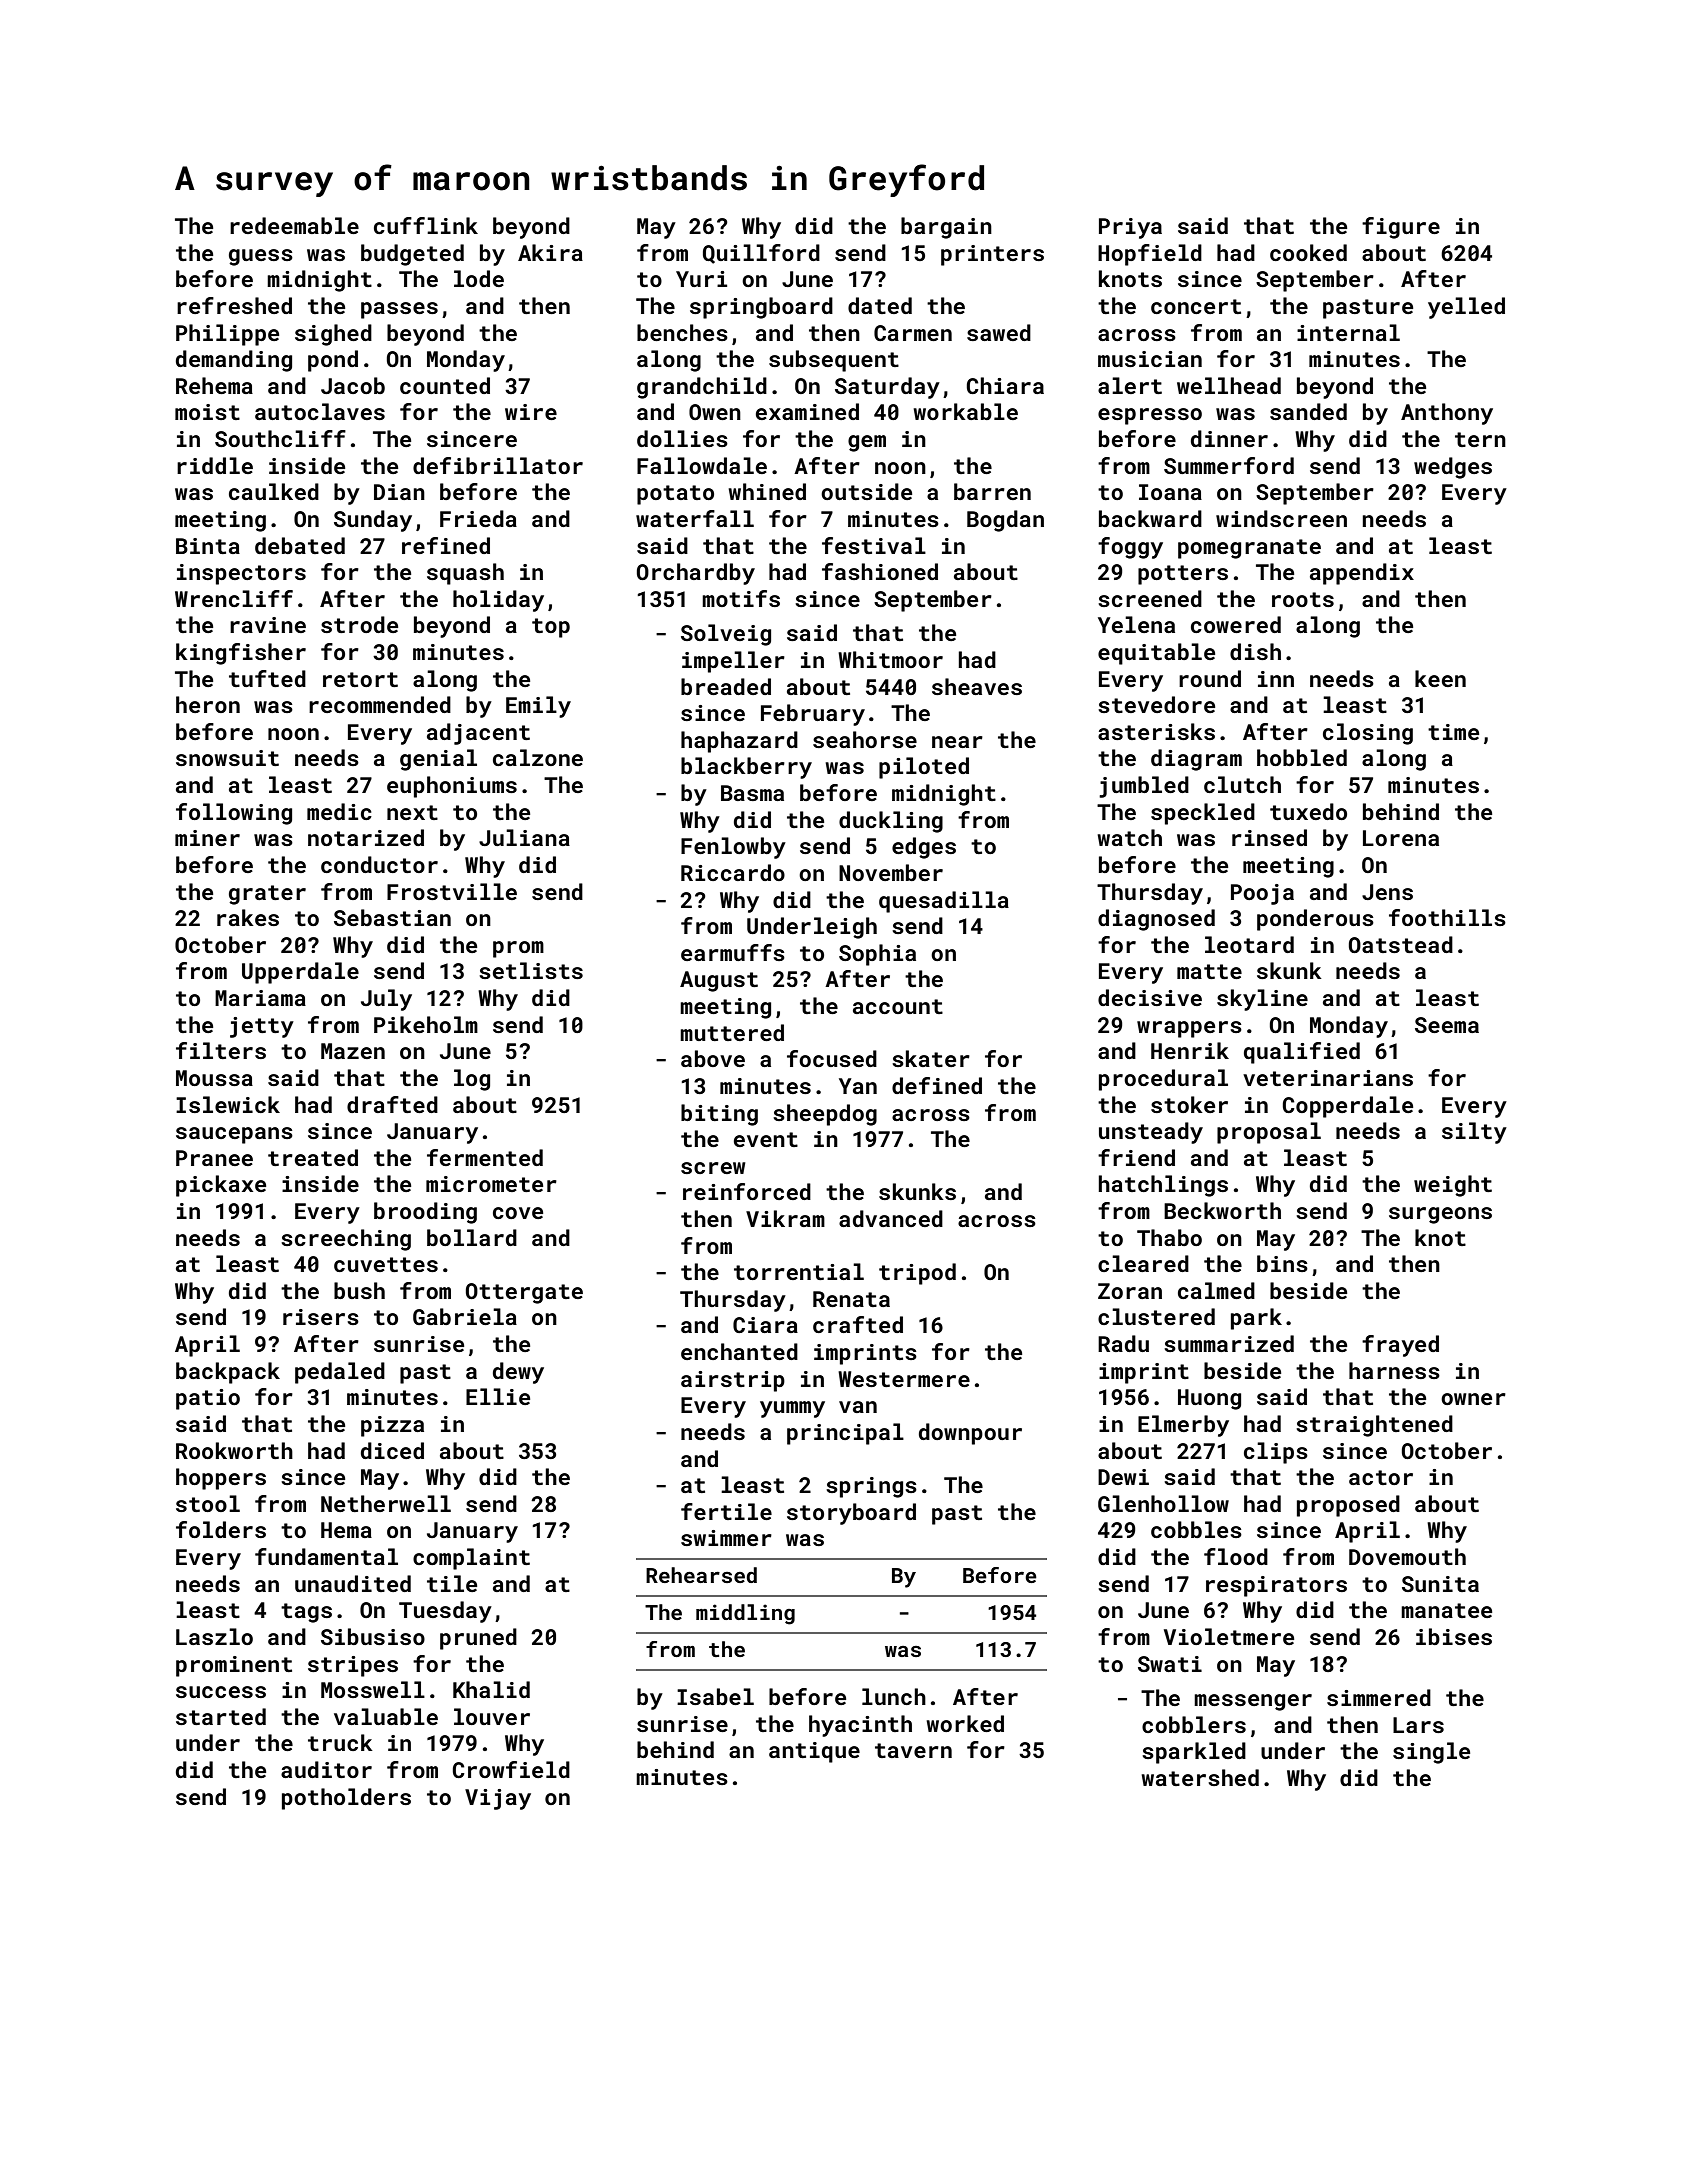 Image resolution: width=1683 pixels, height=2178 pixels. Describe the element at coordinates (946, 228) in the screenshot. I see `bargain` at that location.
